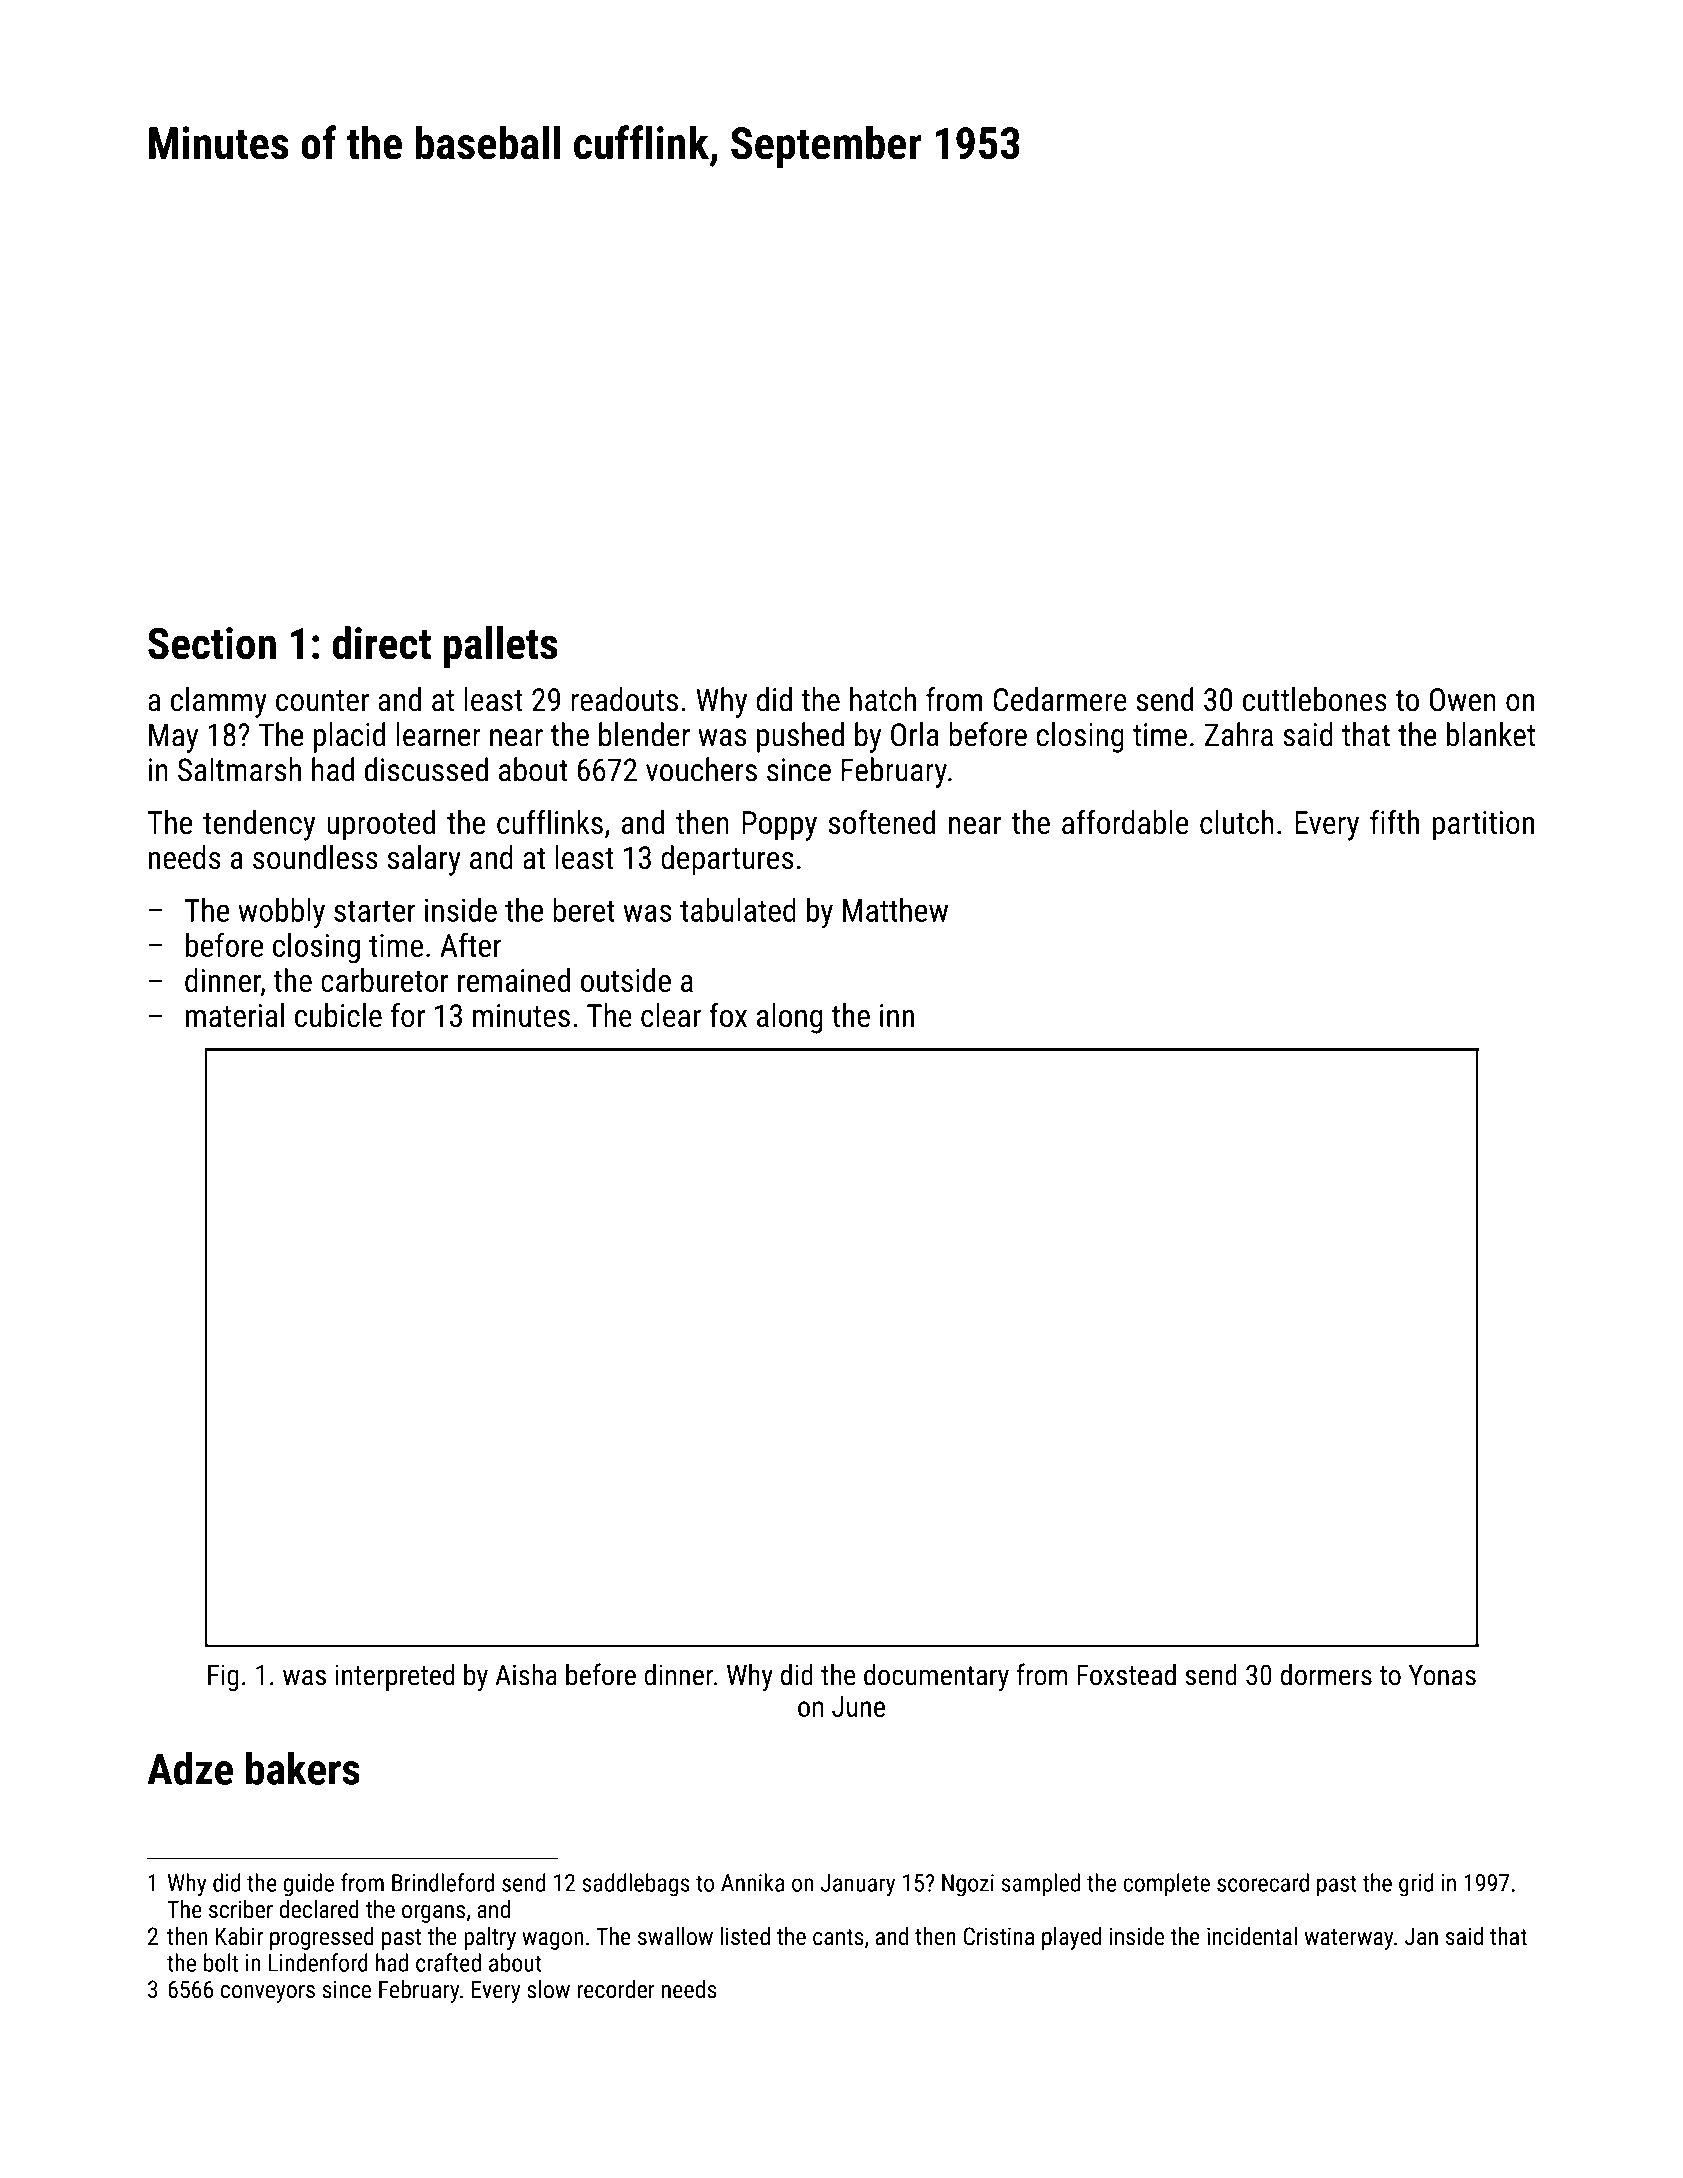 The height and width of the screenshot is (2178, 1683). Describe the element at coordinates (858, 1706) in the screenshot. I see `June` at that location.
